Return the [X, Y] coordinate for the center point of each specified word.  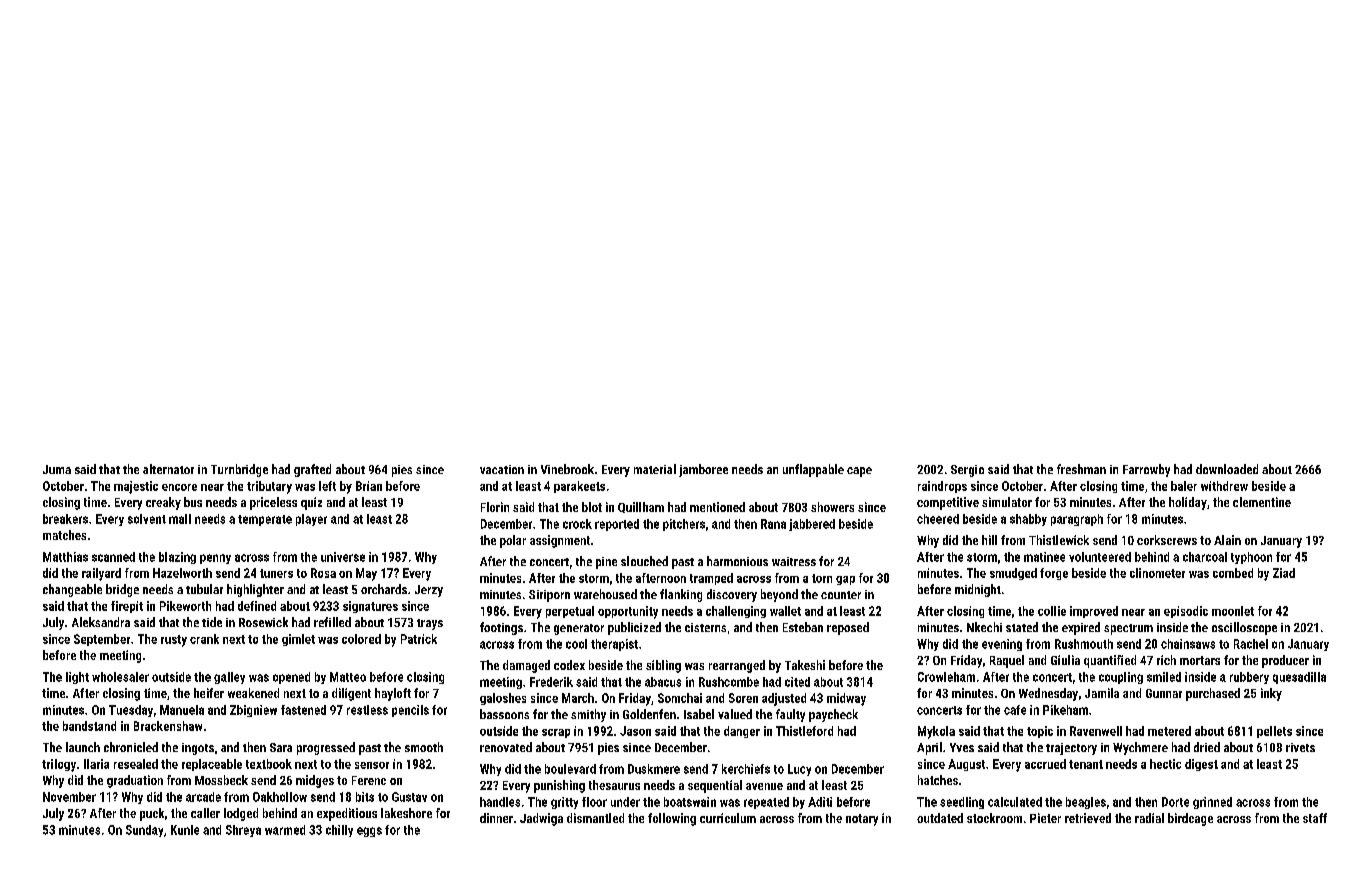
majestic [136, 487]
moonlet [1233, 611]
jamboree [703, 470]
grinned [1212, 803]
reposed [848, 628]
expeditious [347, 814]
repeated [766, 803]
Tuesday [131, 711]
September [102, 640]
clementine [1262, 502]
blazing [177, 558]
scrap [556, 733]
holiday [1188, 503]
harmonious [737, 561]
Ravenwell [1096, 731]
